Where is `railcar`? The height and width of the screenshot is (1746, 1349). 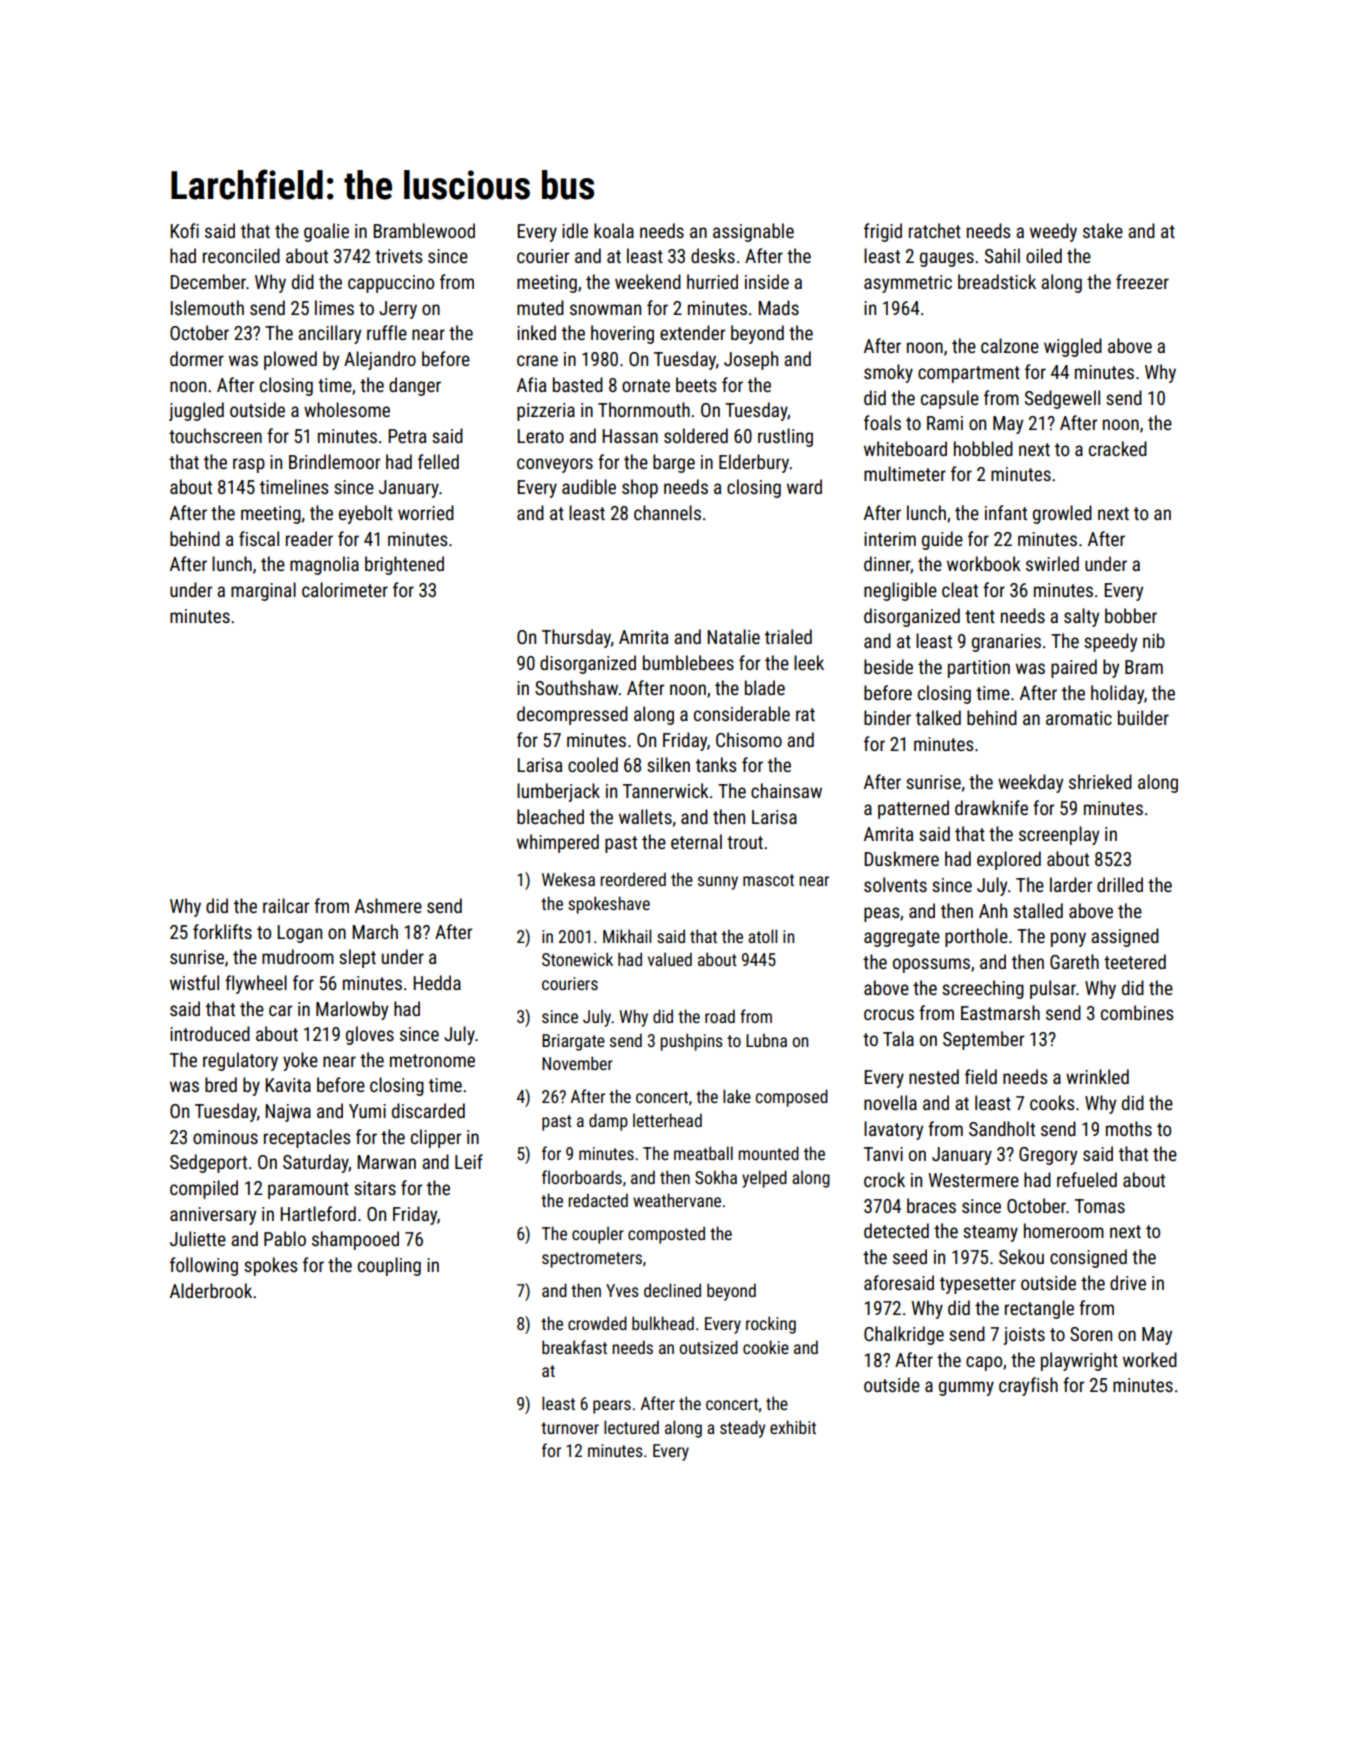 railcar is located at coordinates (286, 905).
